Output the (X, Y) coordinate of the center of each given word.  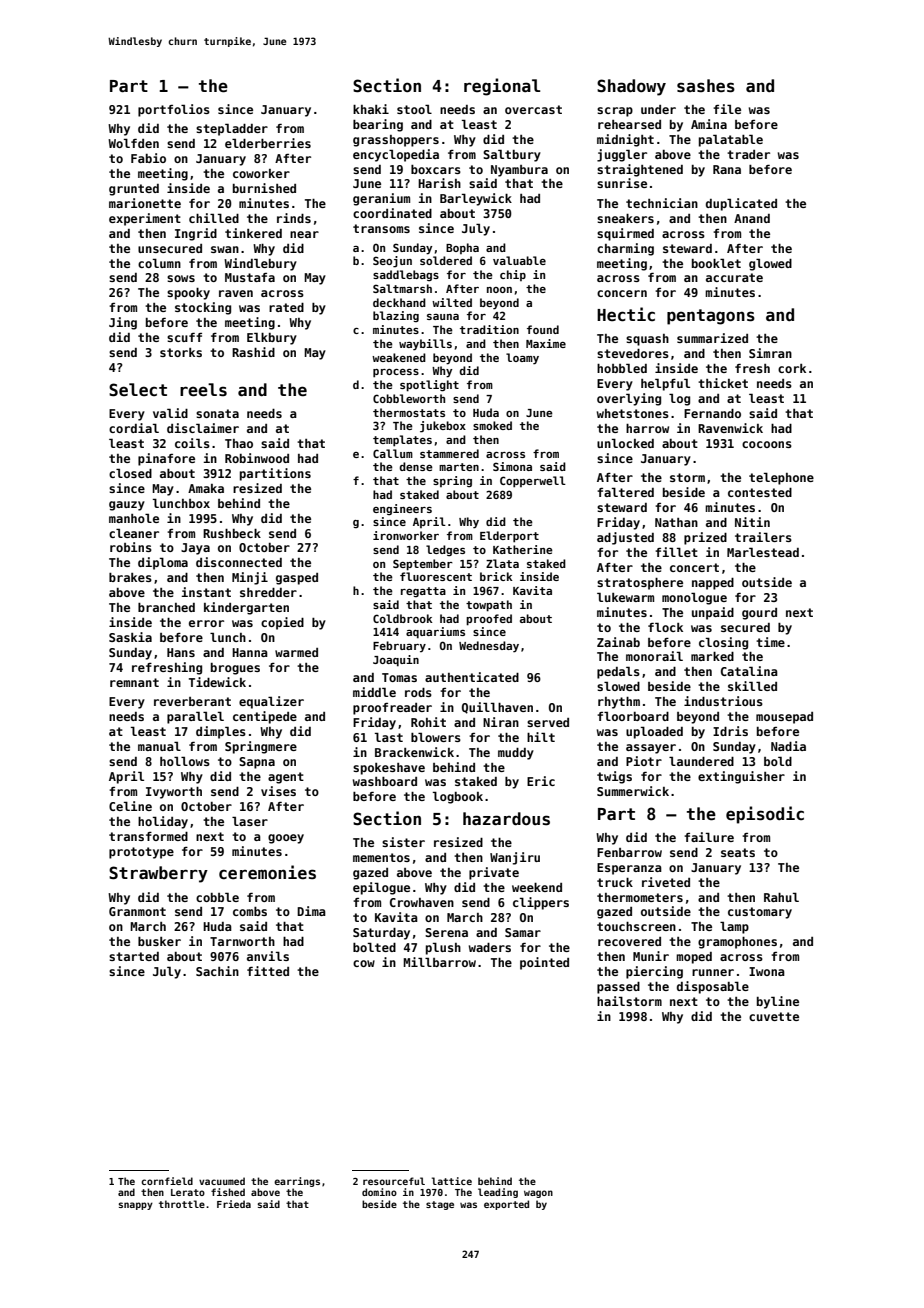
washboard (385, 781)
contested (760, 492)
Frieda (234, 1204)
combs (250, 911)
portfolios (174, 110)
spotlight (429, 386)
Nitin (752, 522)
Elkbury (272, 338)
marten (459, 467)
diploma (163, 563)
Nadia (788, 746)
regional (502, 87)
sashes (706, 86)
